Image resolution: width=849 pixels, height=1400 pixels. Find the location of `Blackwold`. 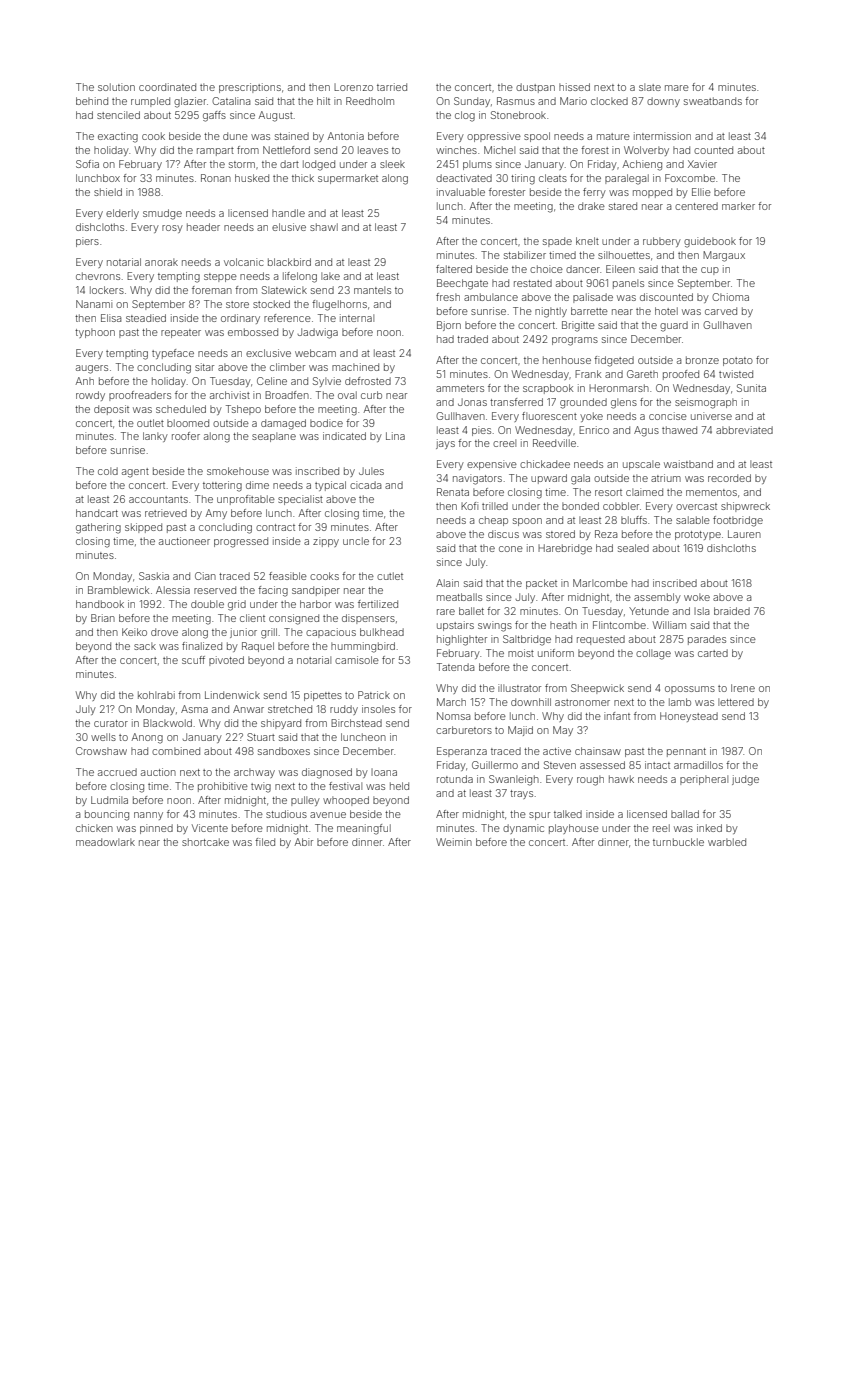

Blackwold is located at coordinates (167, 723).
